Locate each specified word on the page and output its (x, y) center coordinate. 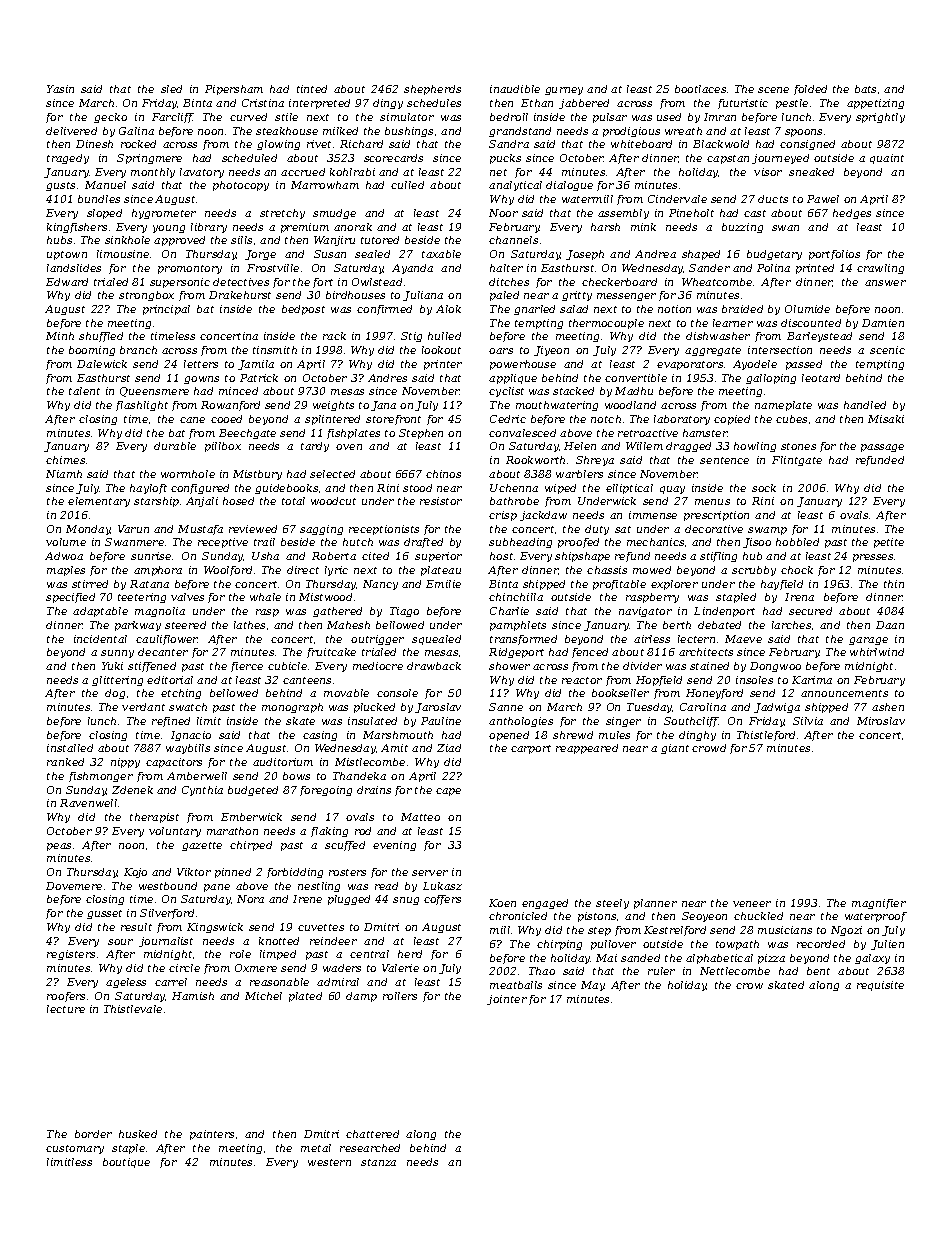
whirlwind (877, 652)
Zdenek (132, 790)
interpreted (319, 104)
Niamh (64, 474)
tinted (312, 89)
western (329, 1162)
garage (868, 641)
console (397, 693)
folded (810, 90)
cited (375, 556)
